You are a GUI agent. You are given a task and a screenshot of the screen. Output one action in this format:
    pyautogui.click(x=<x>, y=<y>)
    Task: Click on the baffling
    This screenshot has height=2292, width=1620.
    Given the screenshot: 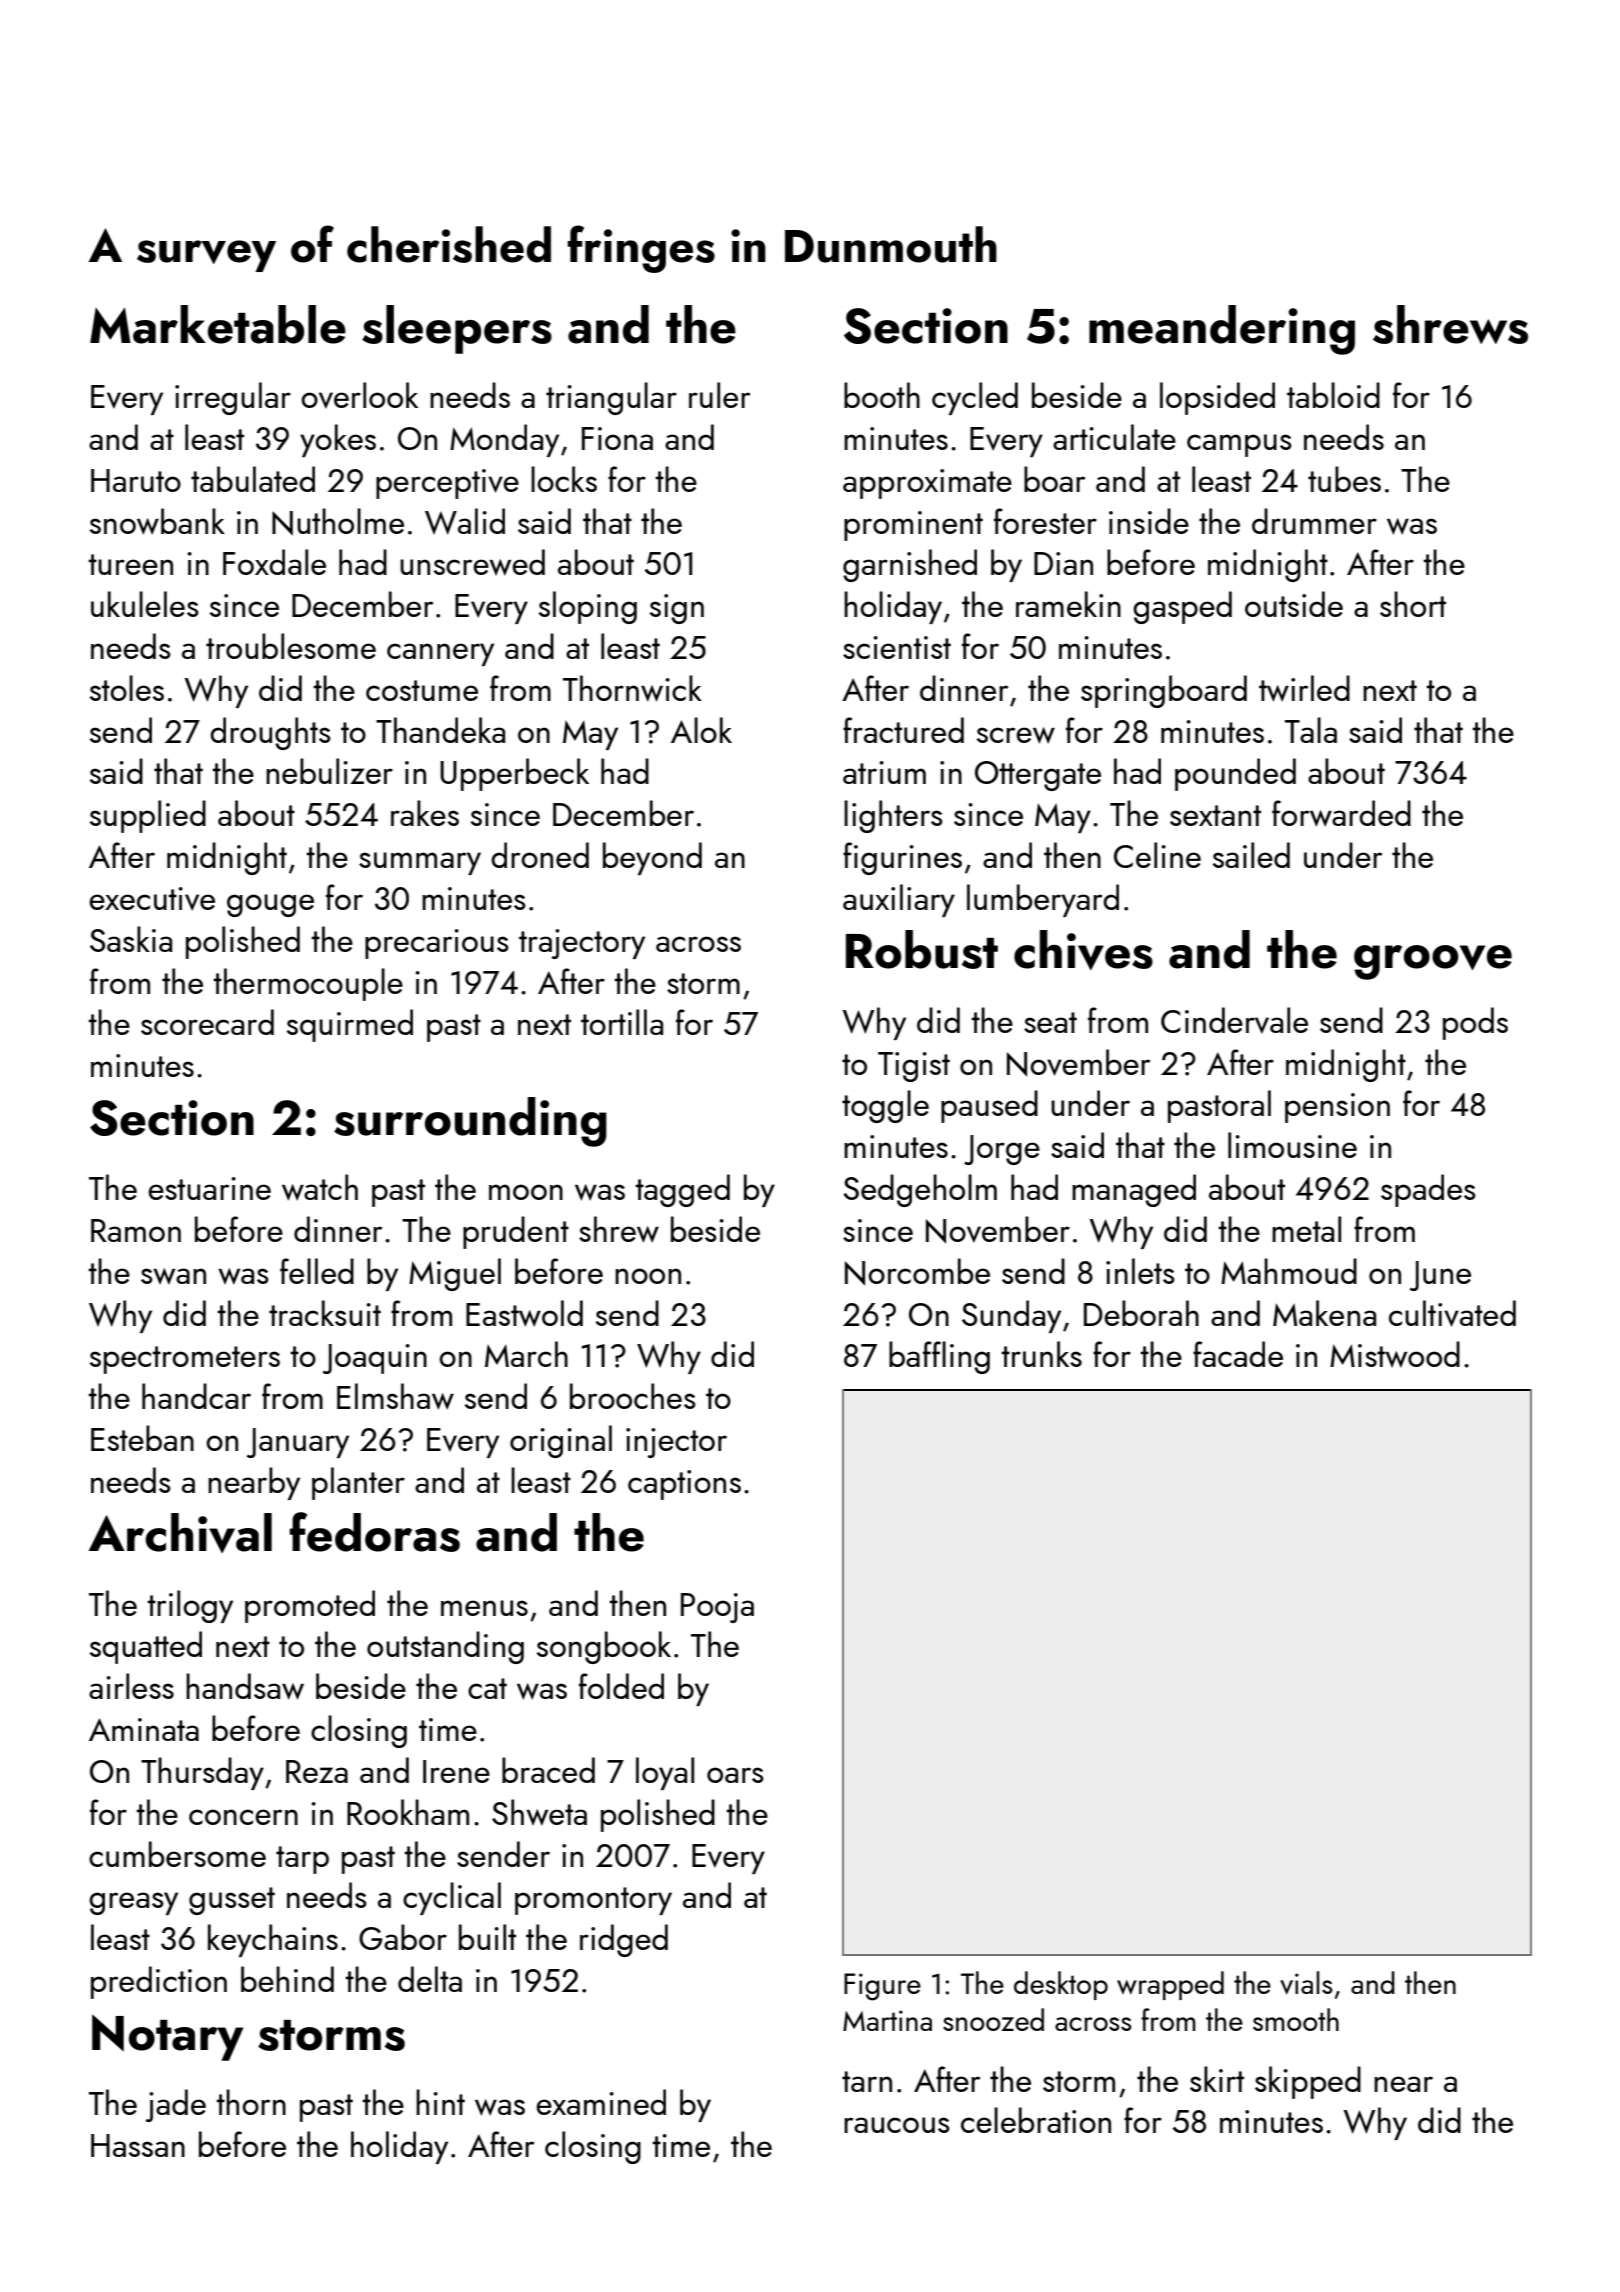 What is the action you would take?
    pyautogui.click(x=939, y=1357)
